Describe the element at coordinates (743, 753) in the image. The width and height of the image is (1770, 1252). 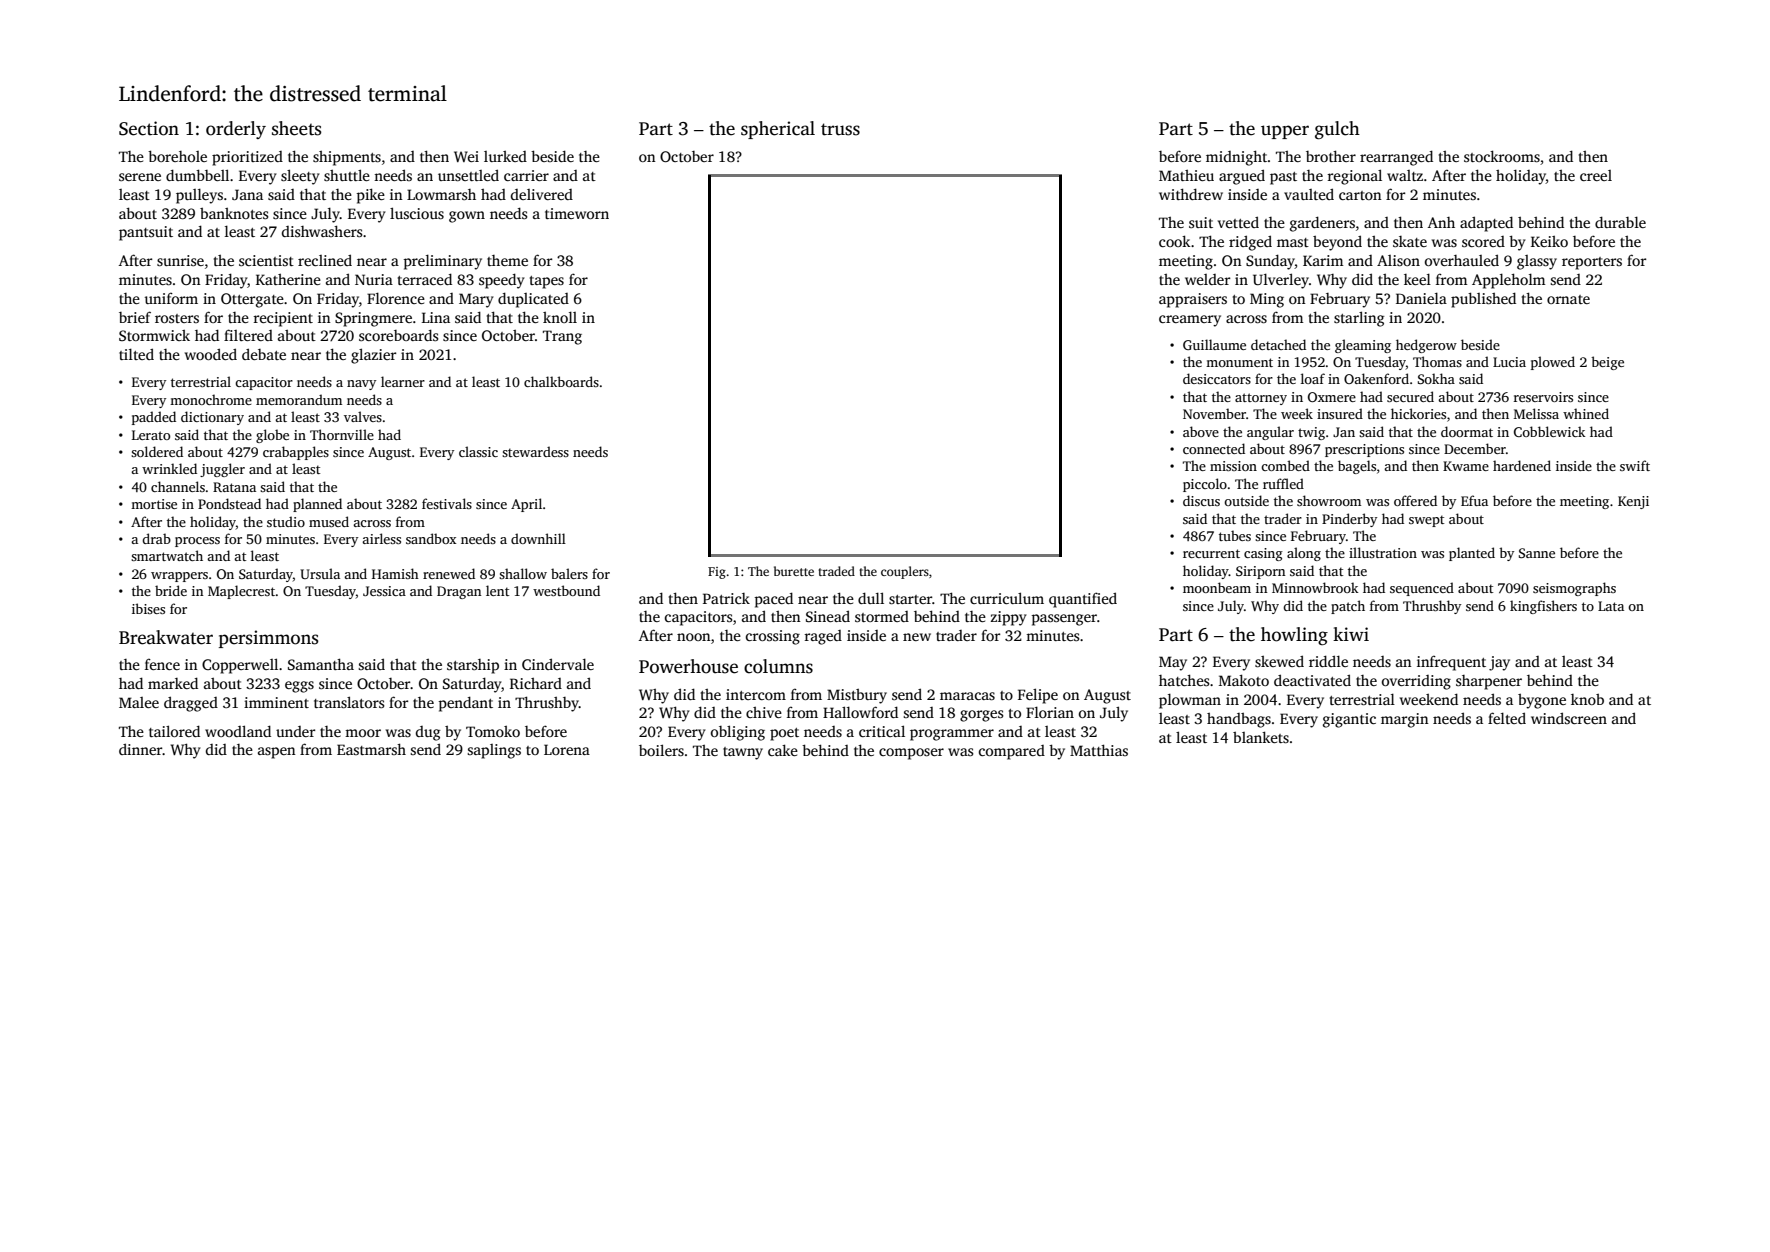
I see `tawny` at that location.
